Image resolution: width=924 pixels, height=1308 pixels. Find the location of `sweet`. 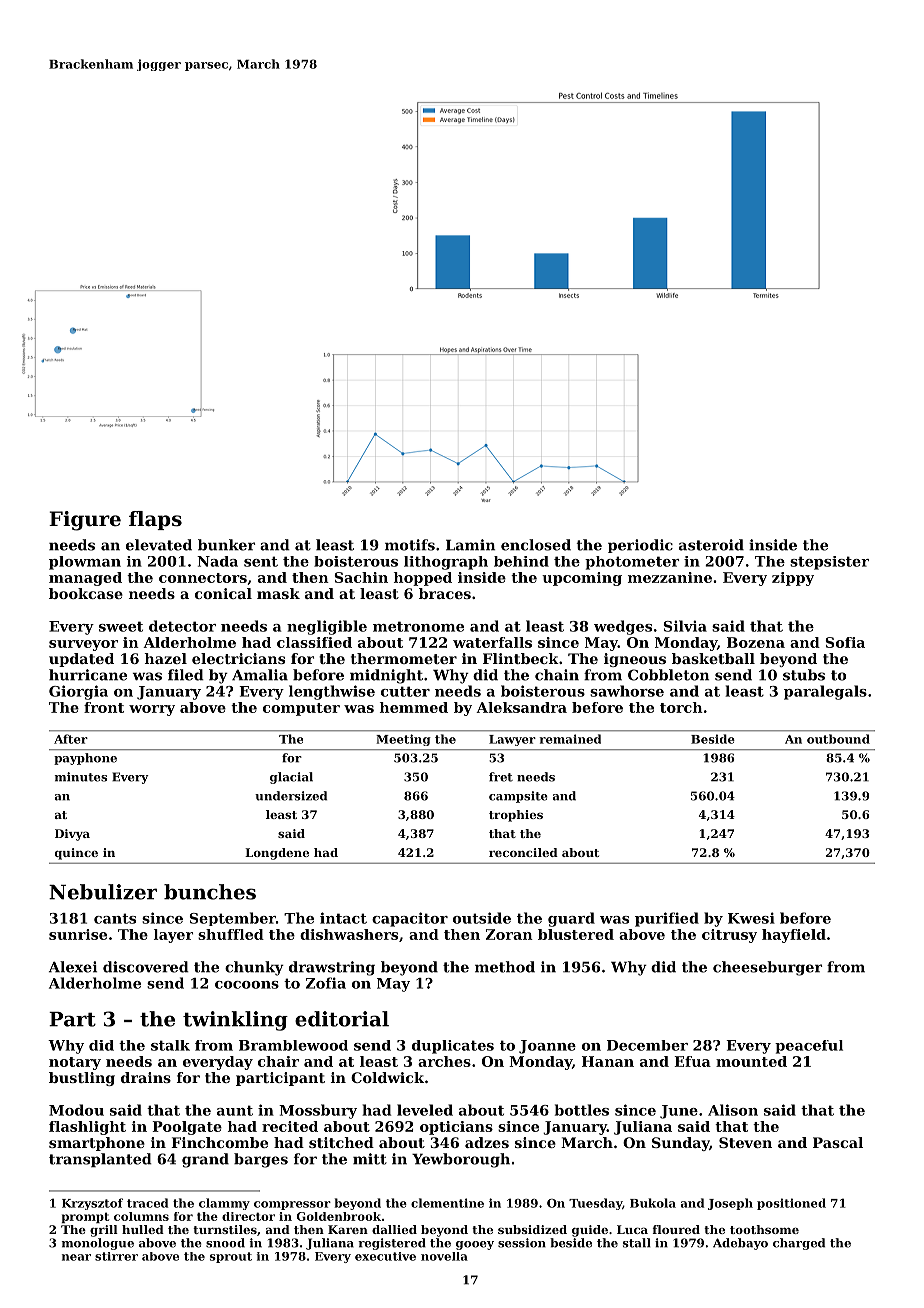

sweet is located at coordinates (121, 626).
